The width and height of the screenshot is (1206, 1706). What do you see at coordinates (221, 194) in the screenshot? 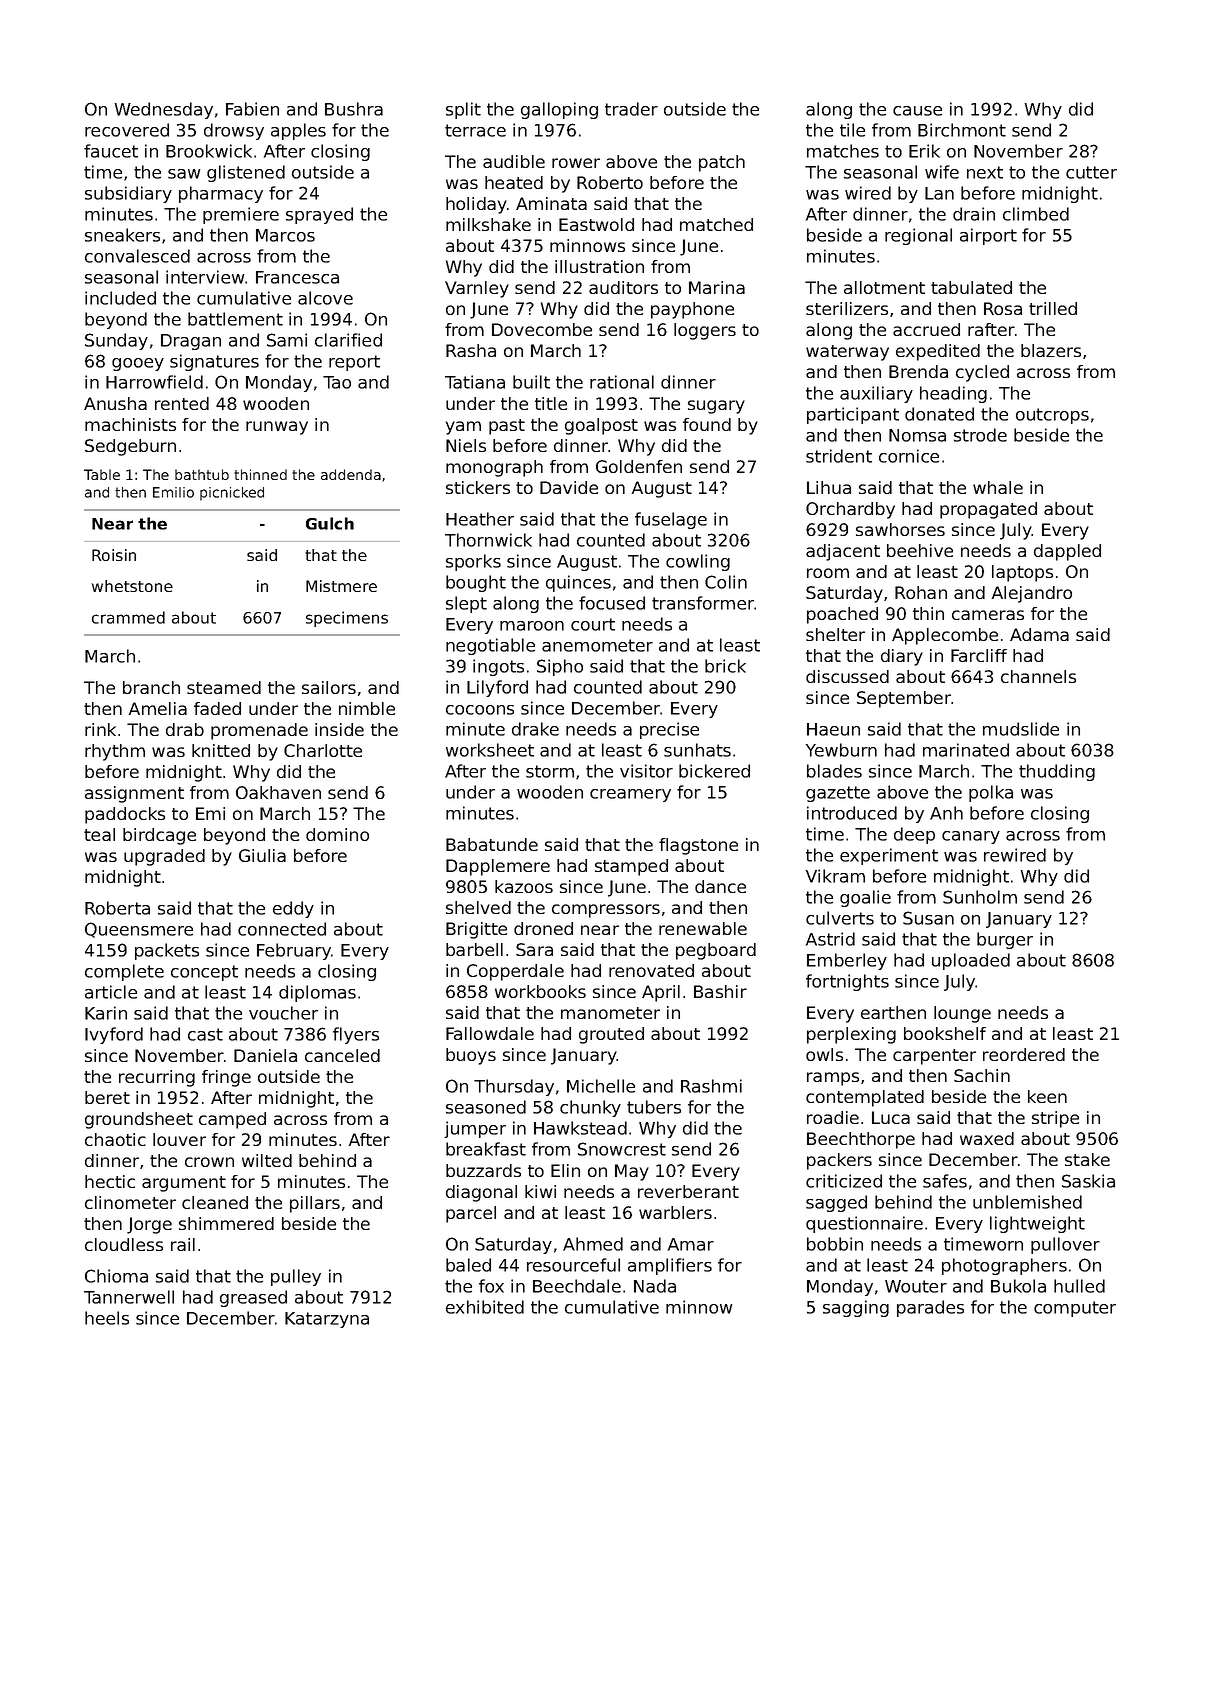
I see `pharmacy` at bounding box center [221, 194].
